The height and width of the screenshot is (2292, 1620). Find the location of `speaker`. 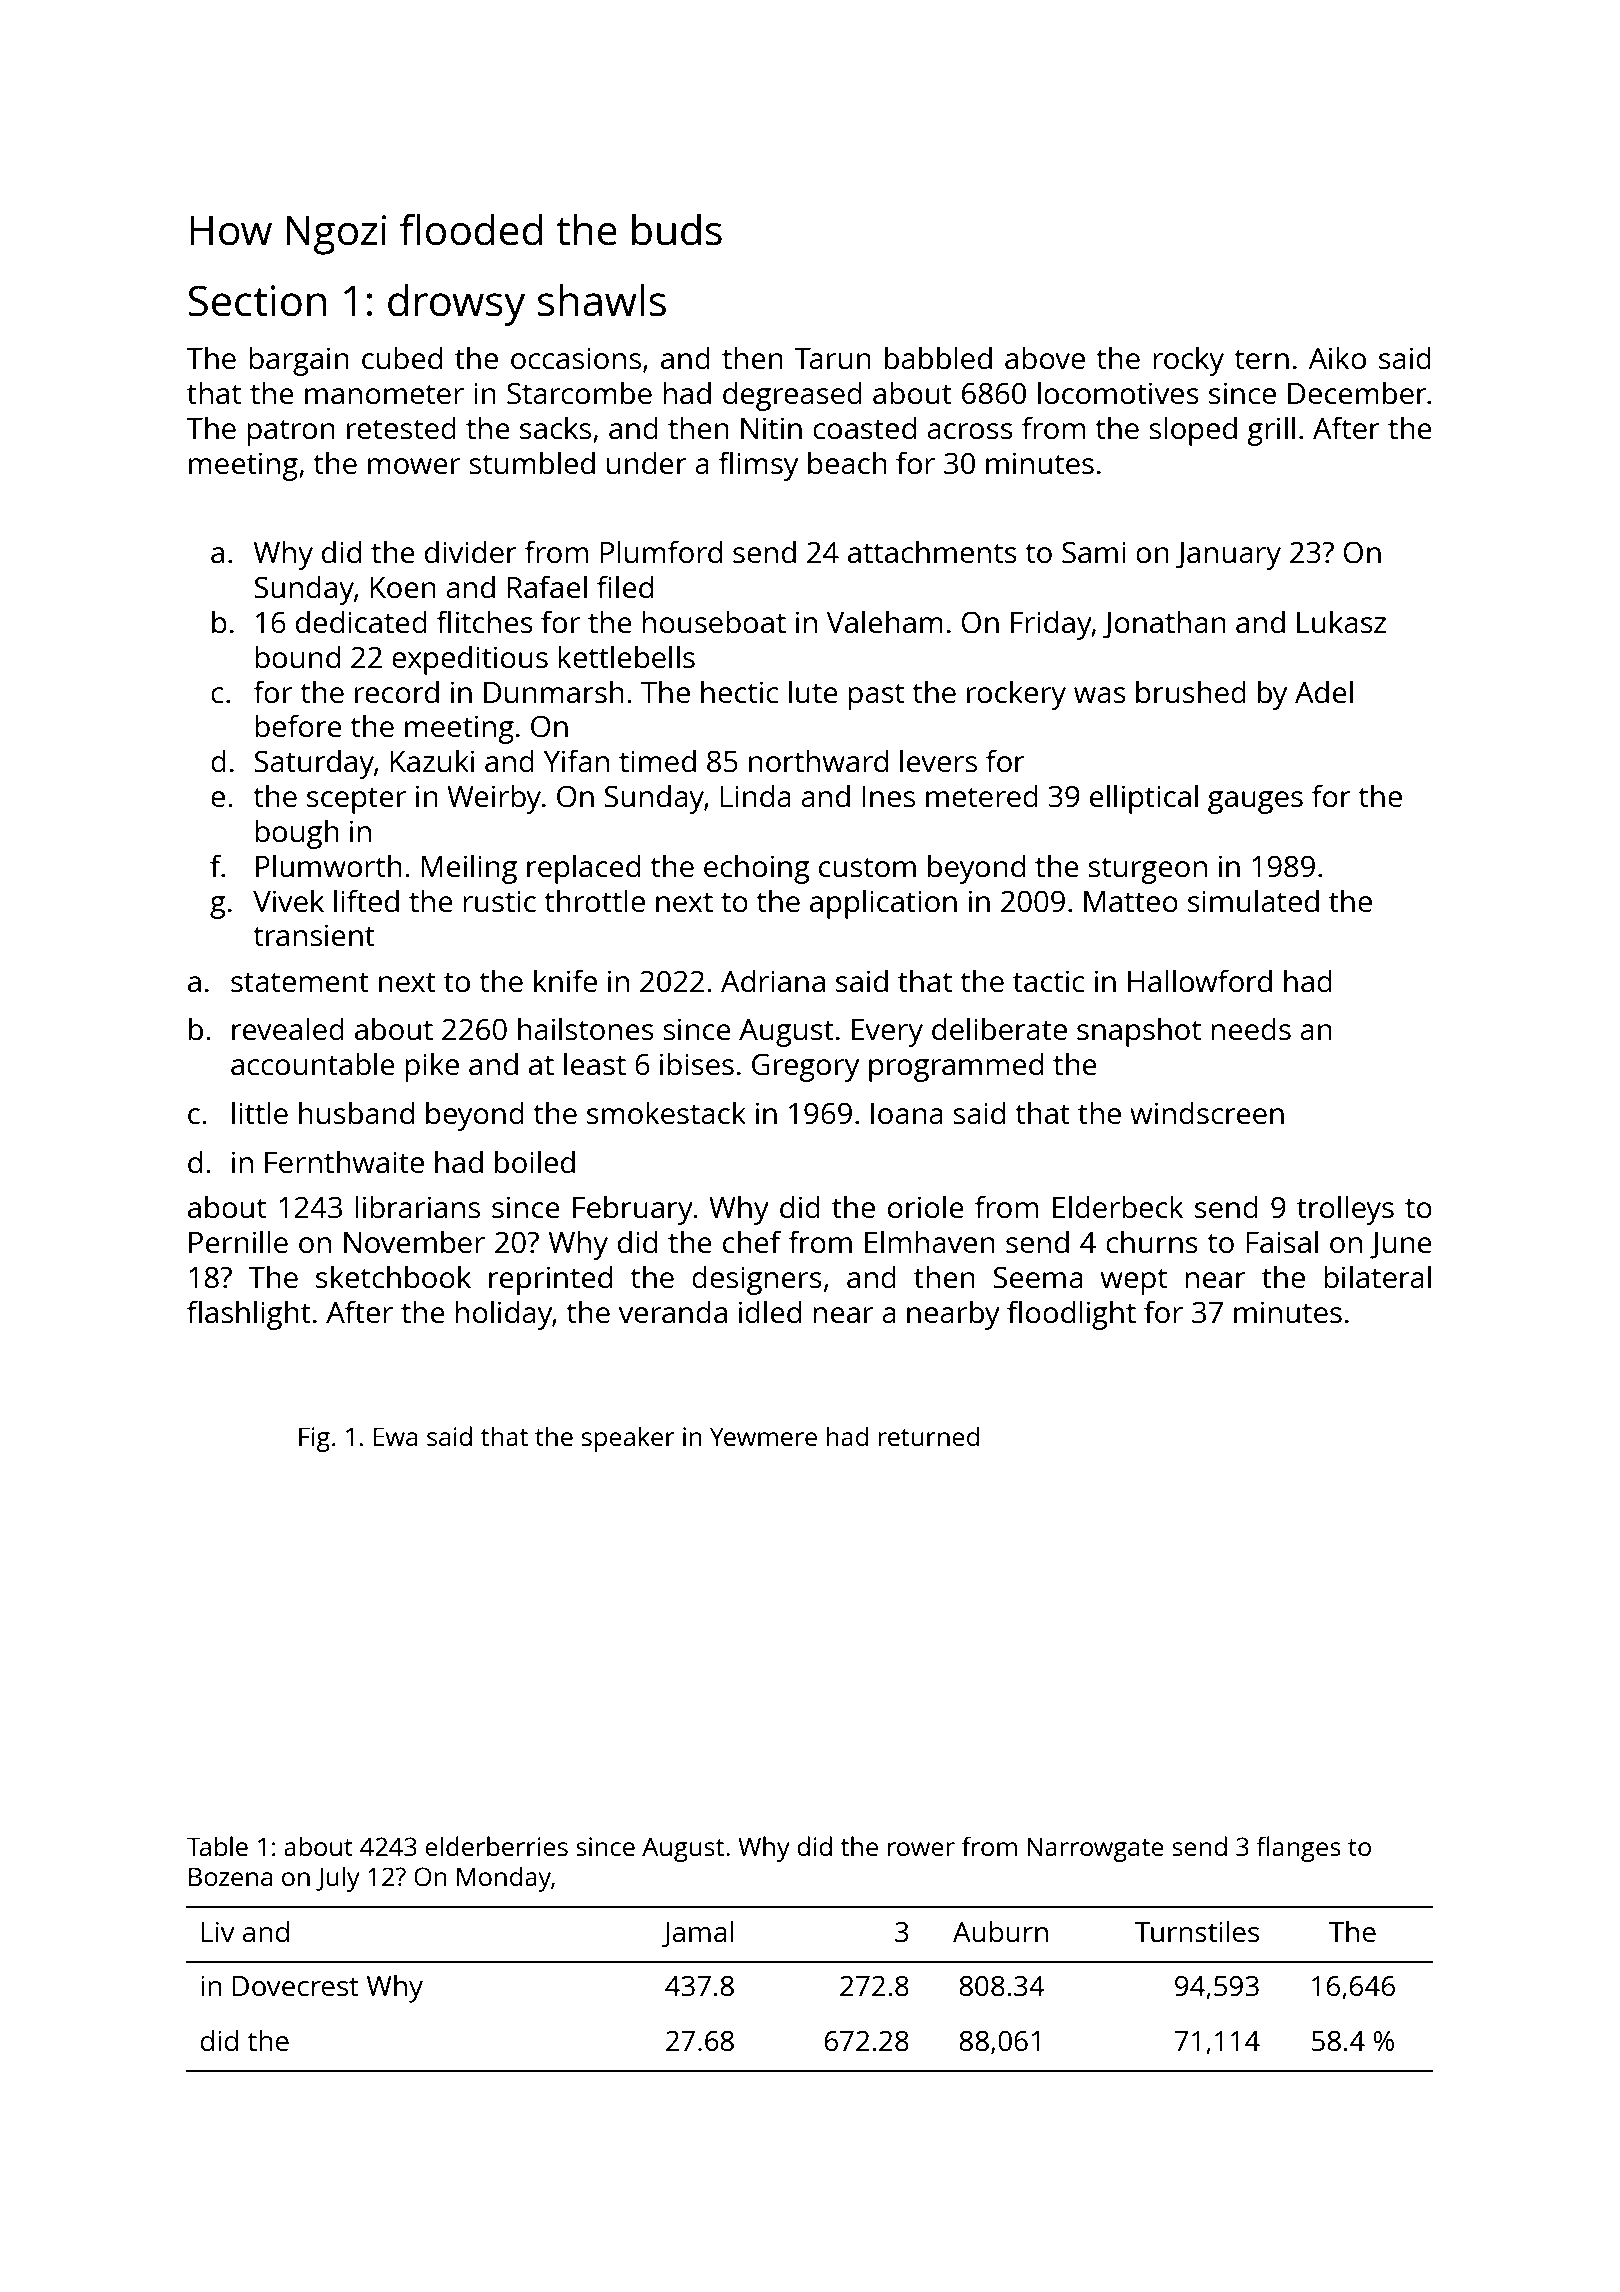

speaker is located at coordinates (628, 1439).
